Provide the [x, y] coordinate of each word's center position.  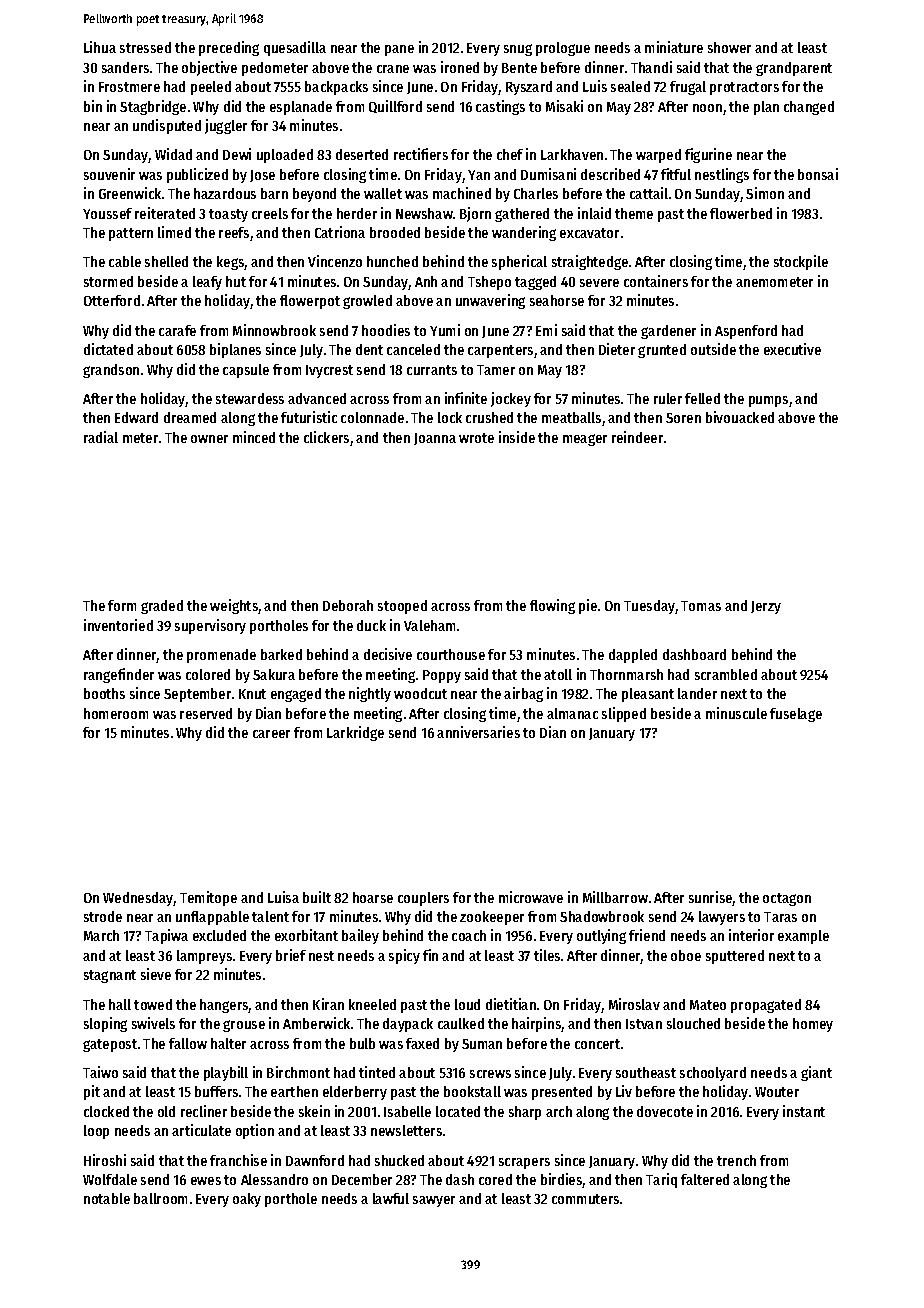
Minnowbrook [274, 330]
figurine [708, 155]
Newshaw [424, 213]
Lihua [100, 47]
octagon [787, 899]
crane [393, 69]
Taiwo [100, 1072]
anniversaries [478, 732]
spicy [404, 956]
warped [658, 156]
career [271, 734]
